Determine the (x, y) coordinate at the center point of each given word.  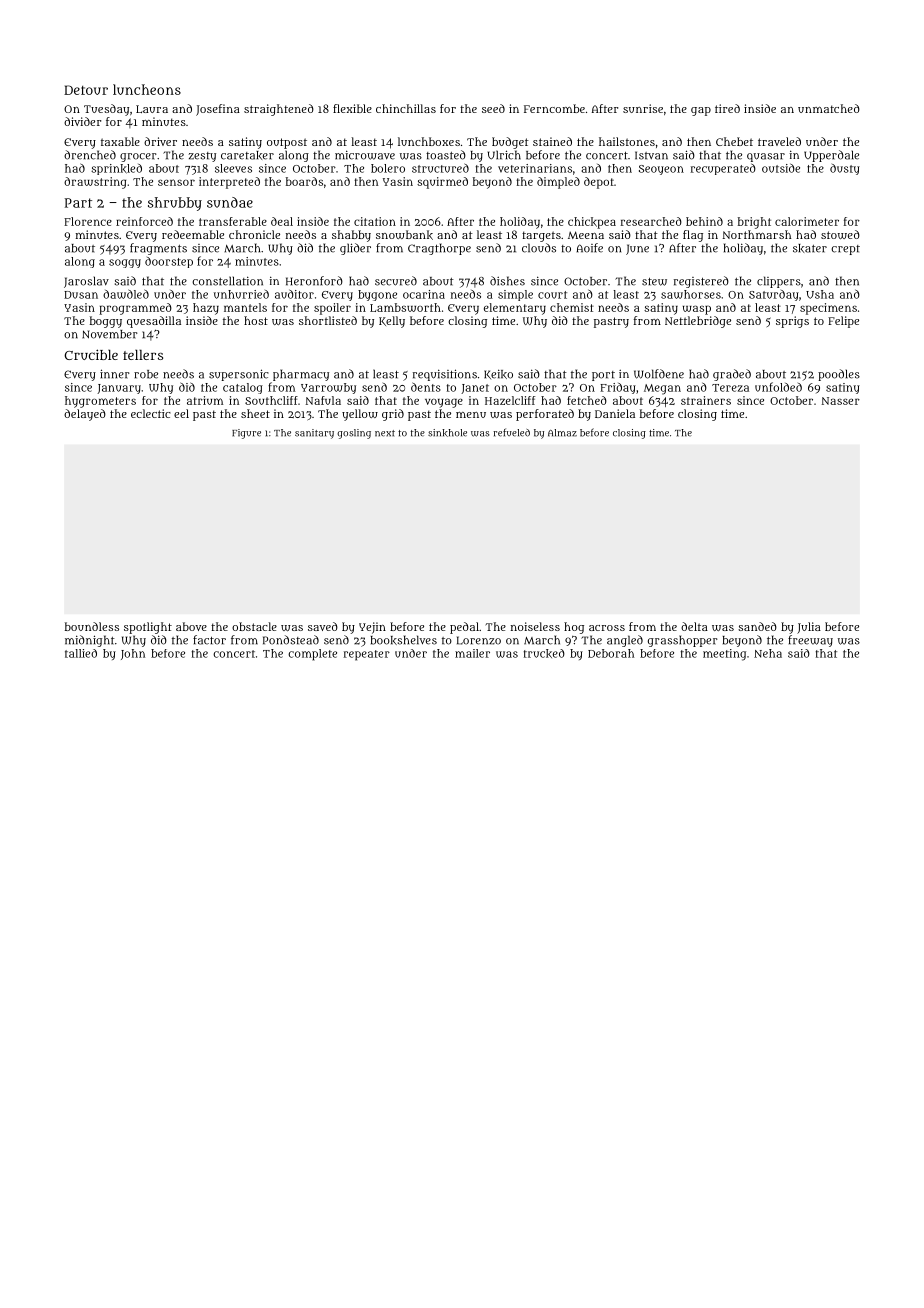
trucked (544, 653)
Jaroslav (86, 282)
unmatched (829, 108)
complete (312, 655)
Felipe (843, 322)
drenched (90, 155)
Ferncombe (554, 108)
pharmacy (301, 375)
